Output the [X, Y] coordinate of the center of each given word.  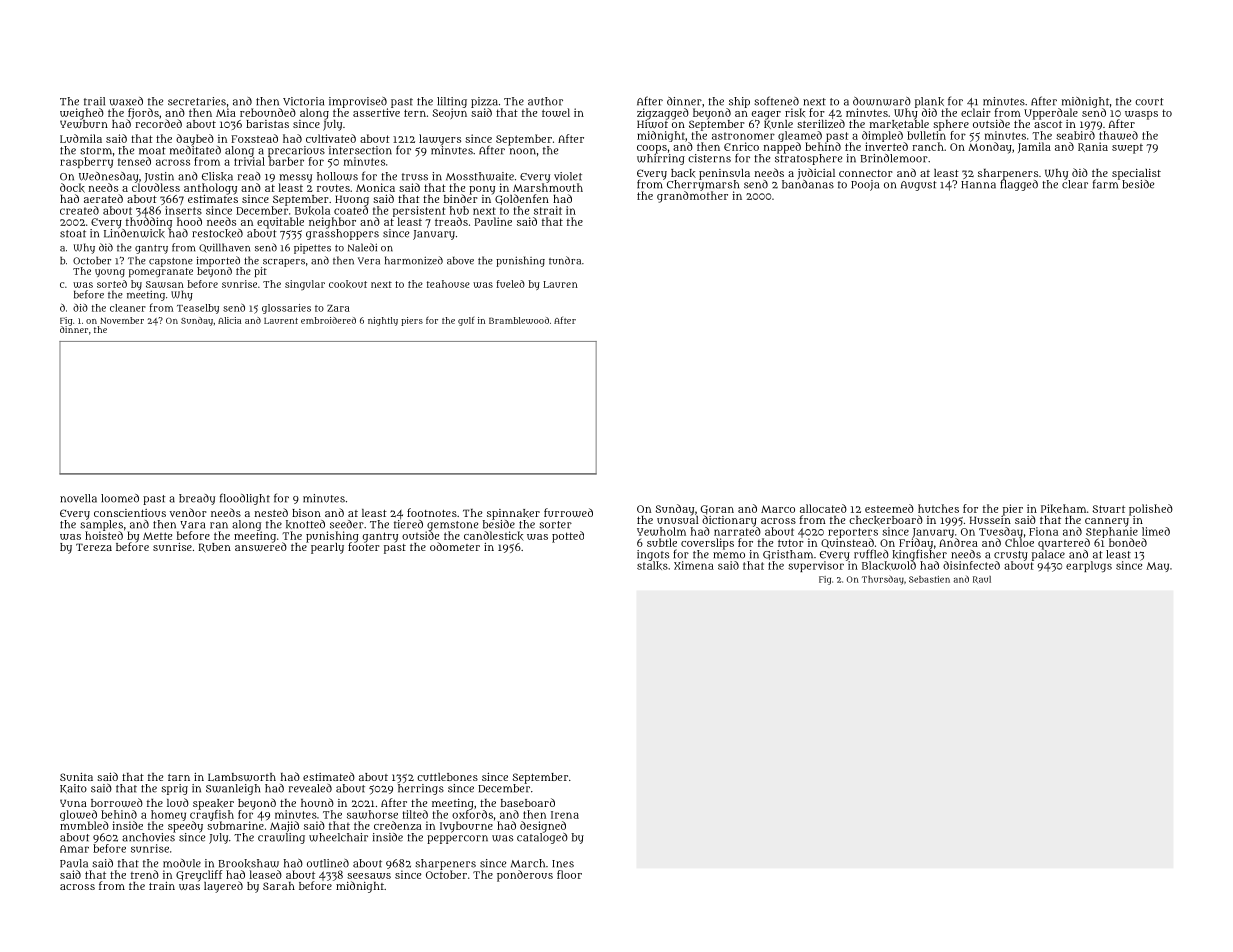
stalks [652, 565]
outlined [328, 863]
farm [1105, 184]
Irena [565, 815]
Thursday [883, 580]
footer [364, 546]
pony [482, 190]
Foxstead [254, 138]
